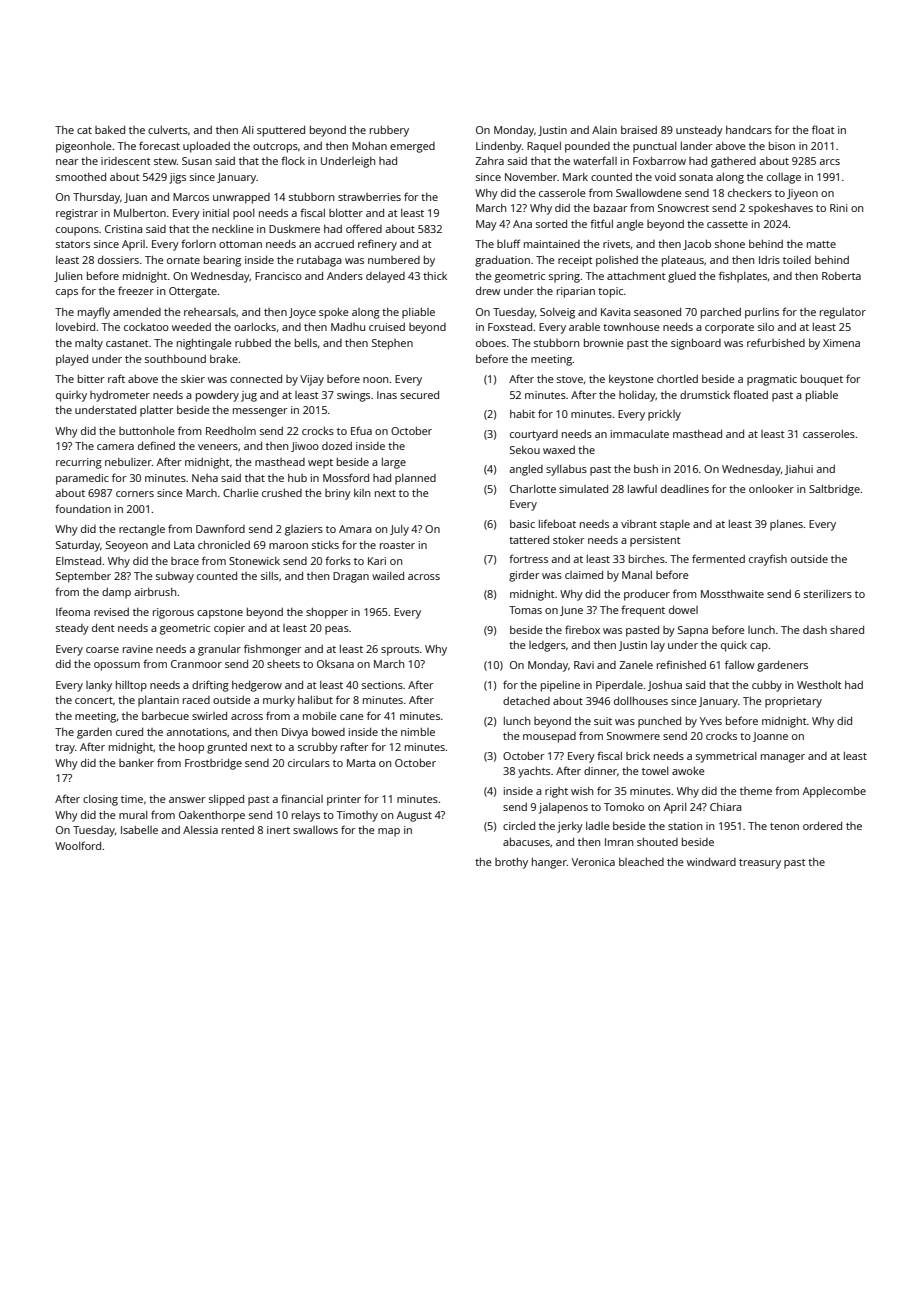  What do you see at coordinates (575, 177) in the screenshot?
I see `Mark` at bounding box center [575, 177].
